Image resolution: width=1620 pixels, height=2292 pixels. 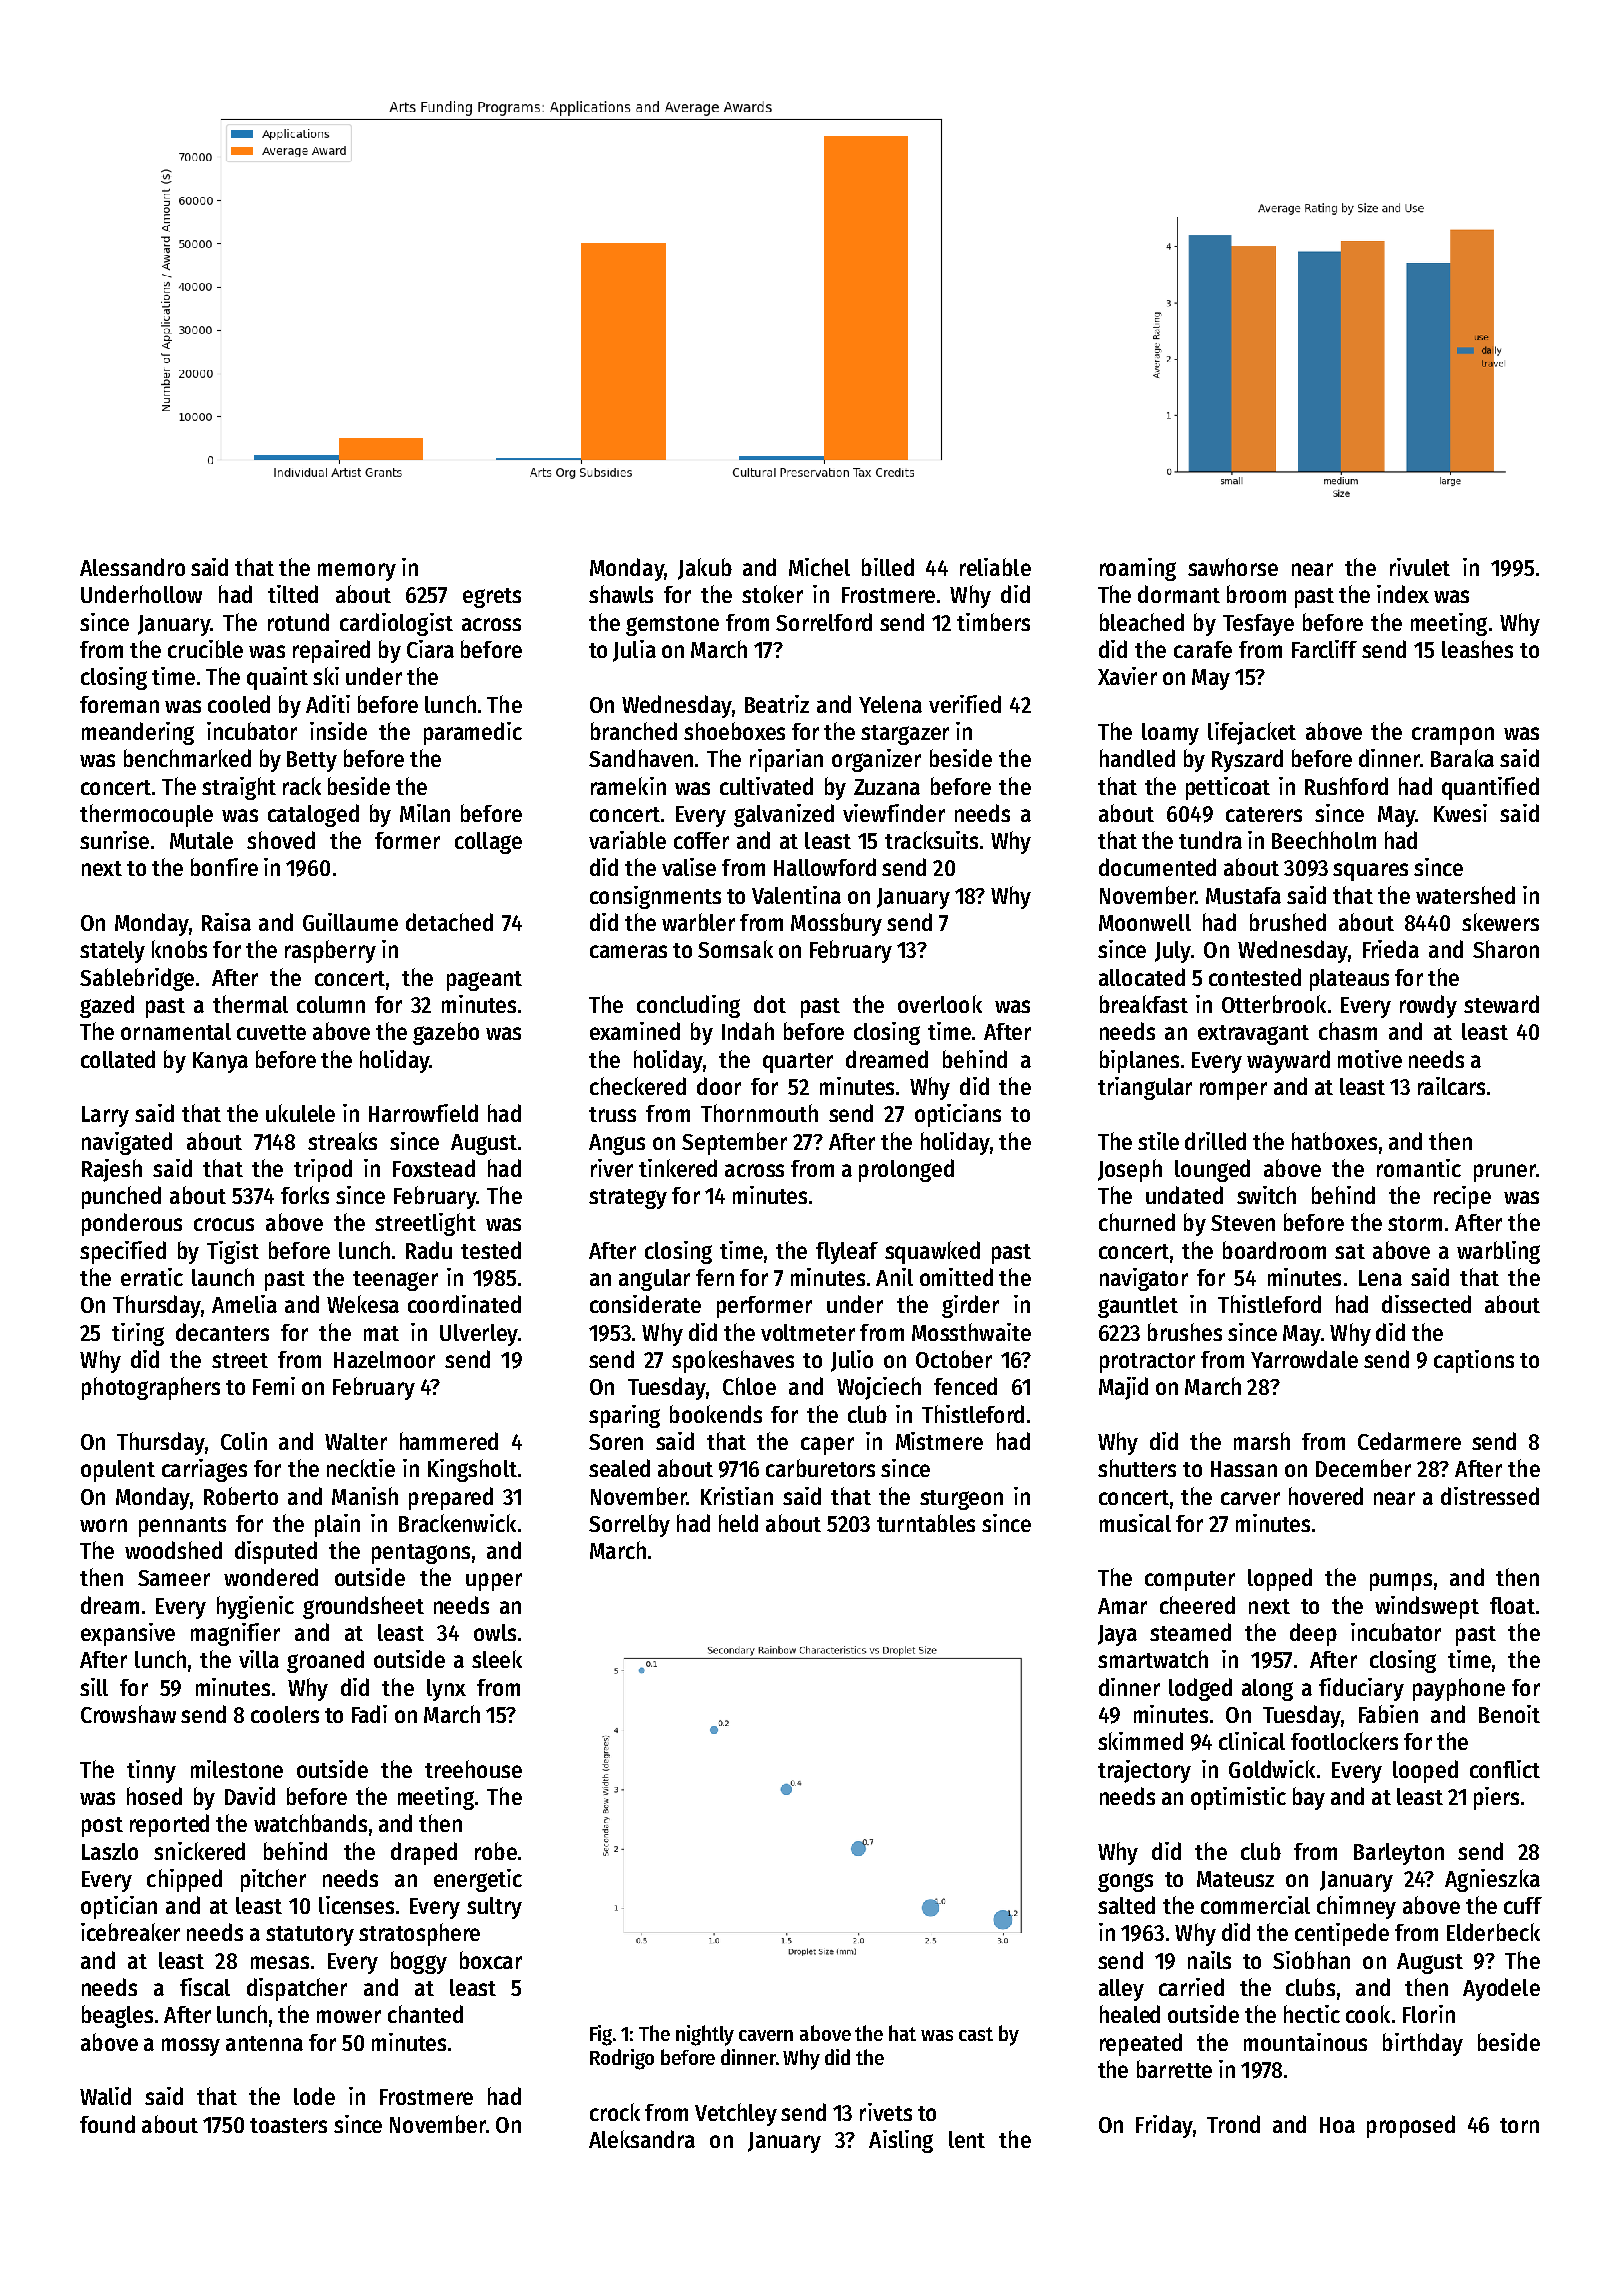 What do you see at coordinates (852, 1361) in the image?
I see `Julio` at bounding box center [852, 1361].
